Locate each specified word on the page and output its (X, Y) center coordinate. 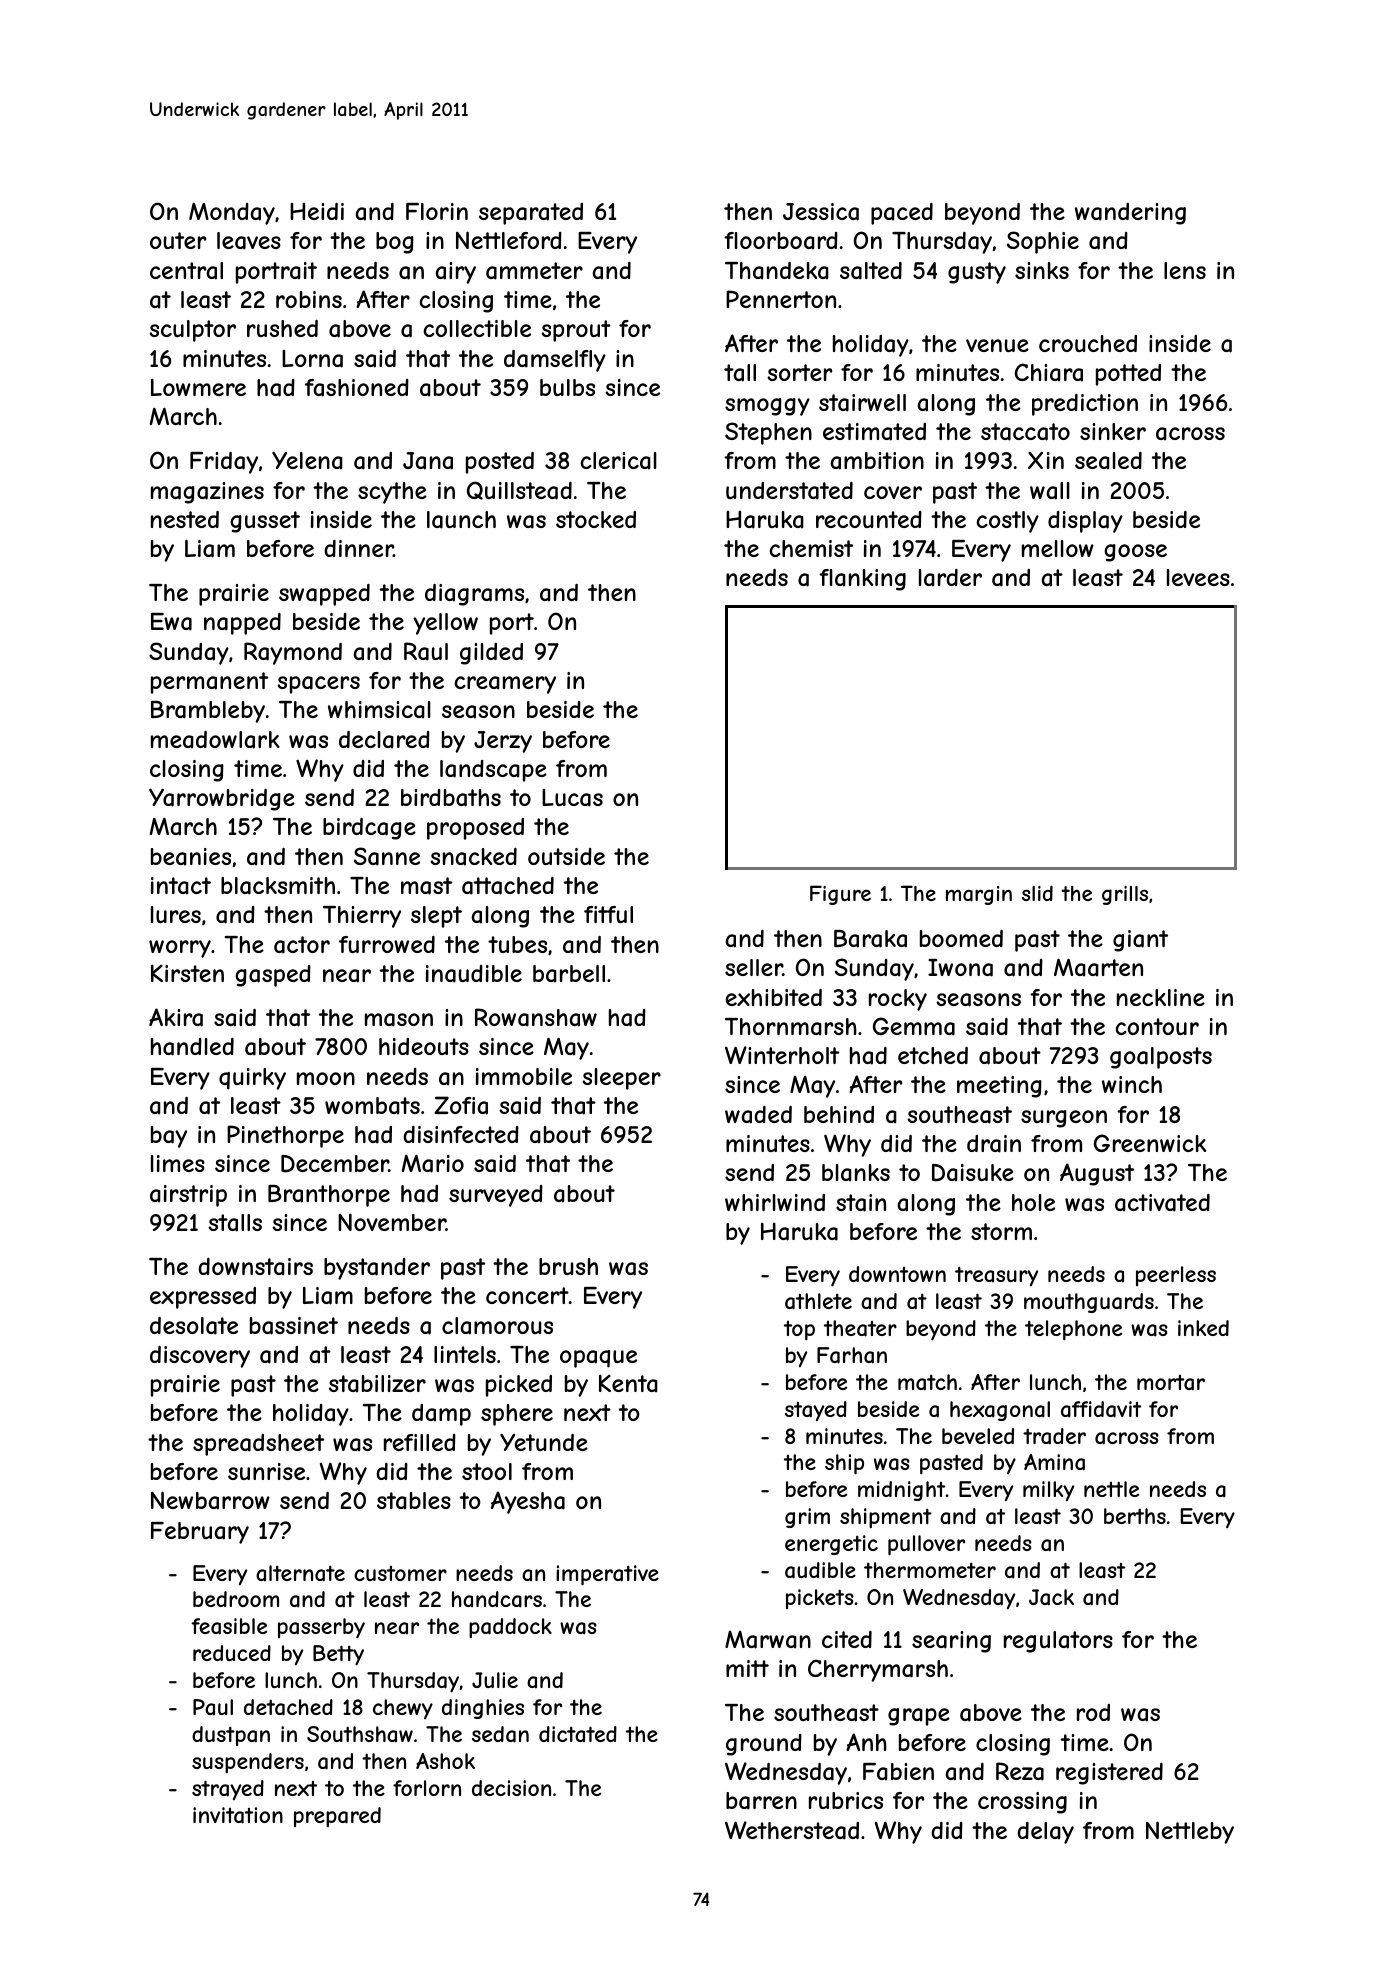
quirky (252, 1079)
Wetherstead (792, 1830)
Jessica (821, 212)
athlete (818, 1301)
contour (1157, 1026)
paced (902, 214)
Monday (232, 213)
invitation (238, 1815)
